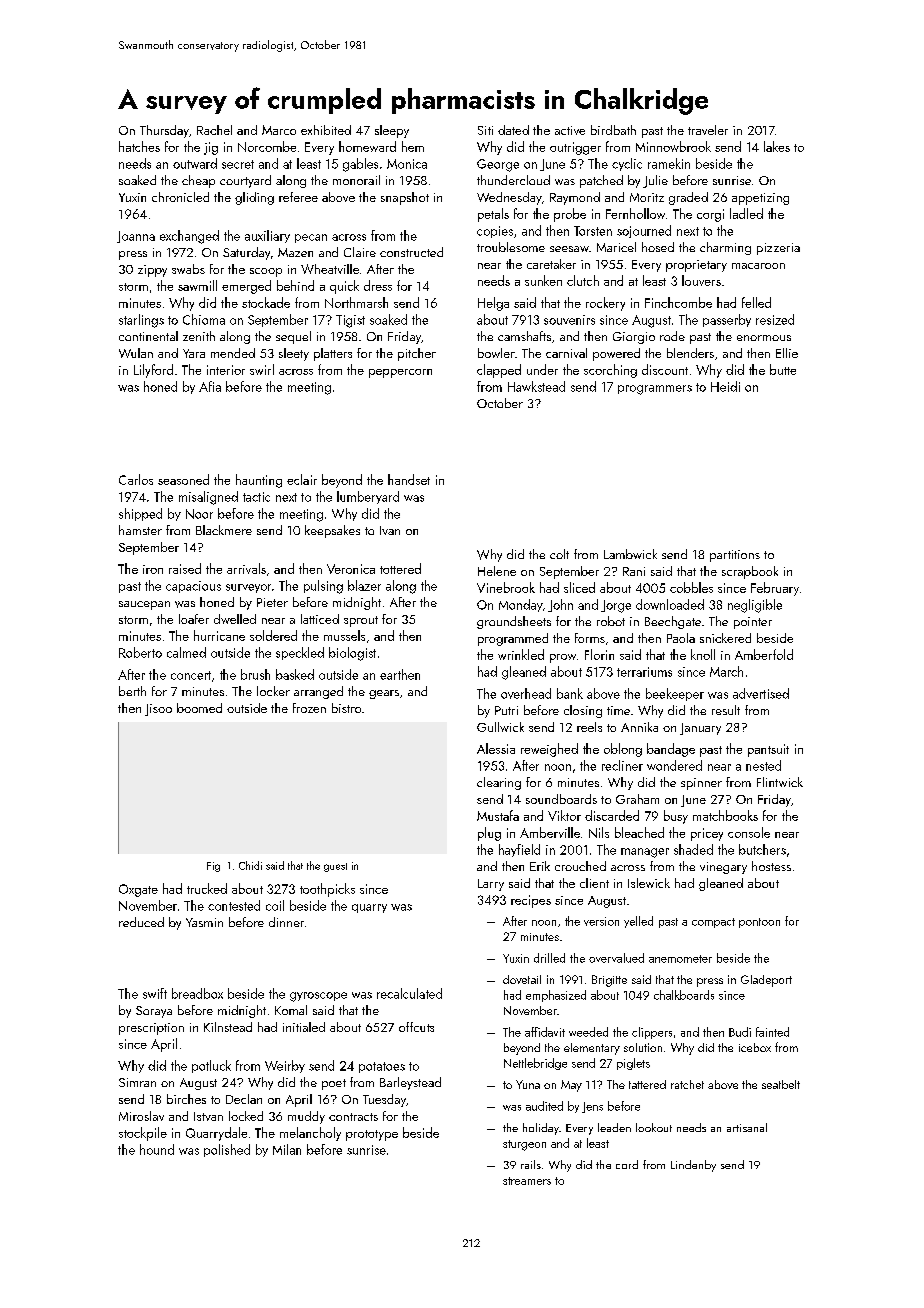 The width and height of the image is (924, 1308). I want to click on peppercorn, so click(400, 373).
